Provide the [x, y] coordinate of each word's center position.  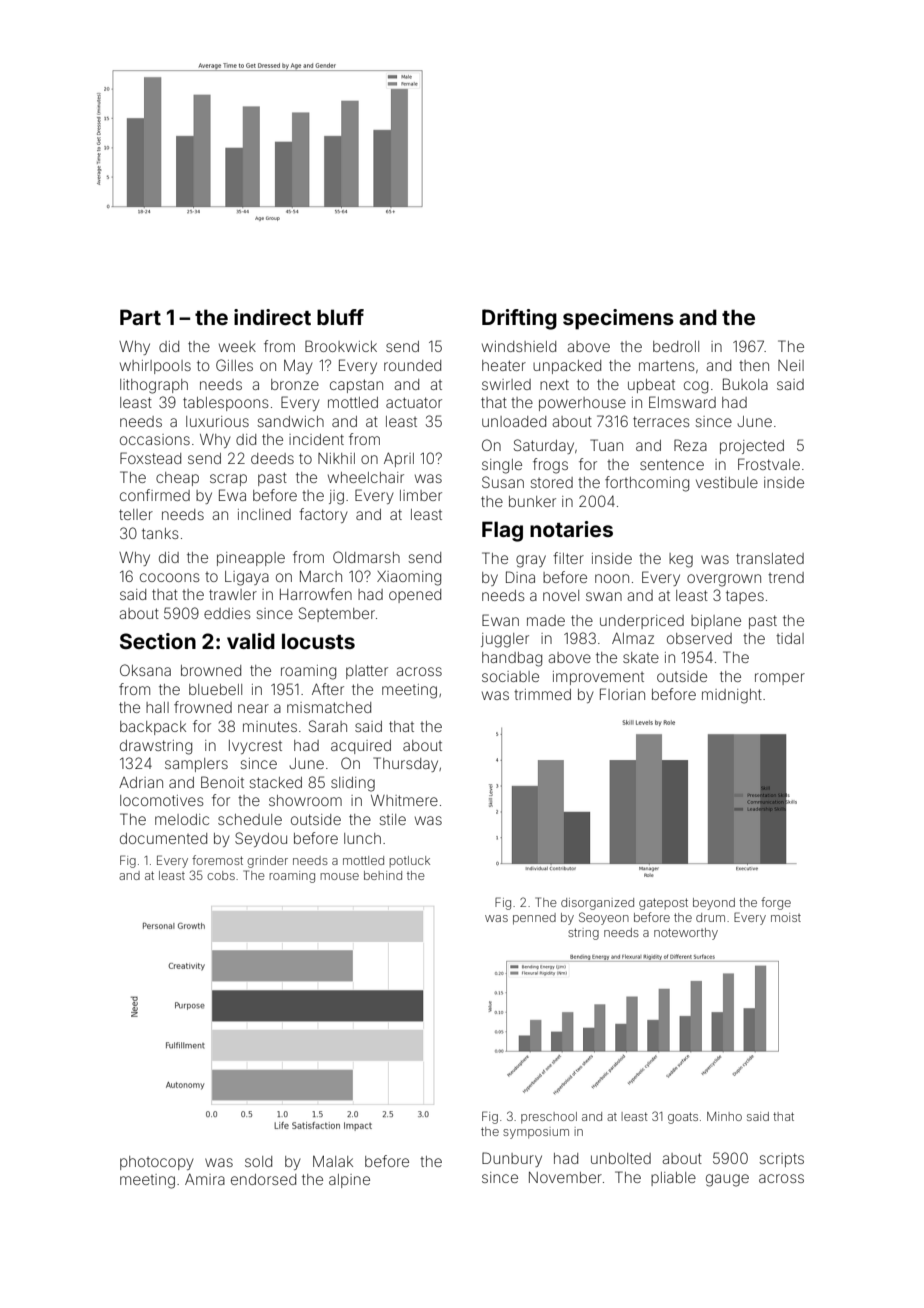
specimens [618, 319]
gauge [727, 1180]
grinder [267, 862]
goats [683, 1118]
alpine [349, 1181]
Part [140, 317]
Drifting [519, 319]
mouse [339, 876]
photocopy [157, 1163]
